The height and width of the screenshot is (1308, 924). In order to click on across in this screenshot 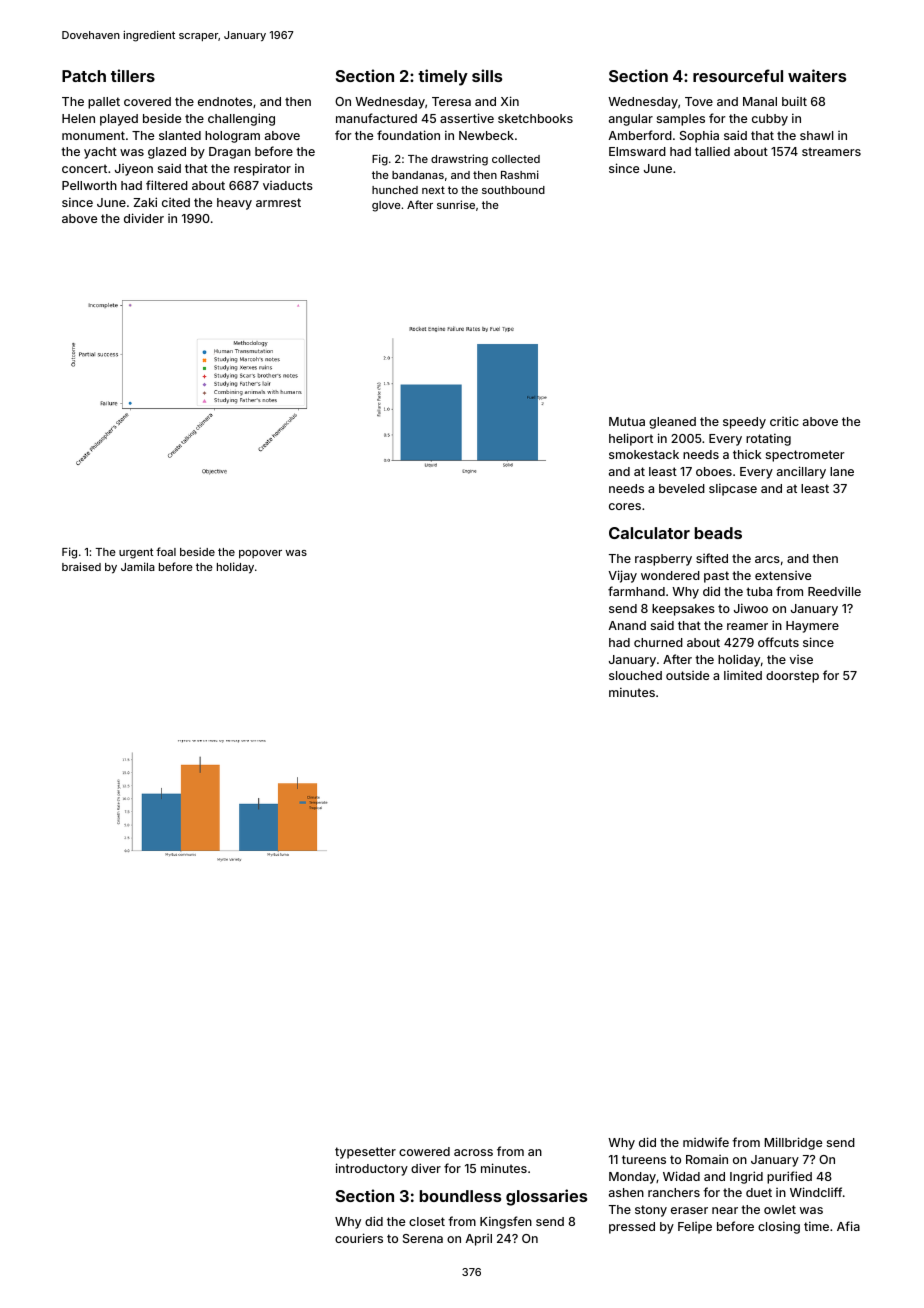, I will do `click(473, 1152)`.
